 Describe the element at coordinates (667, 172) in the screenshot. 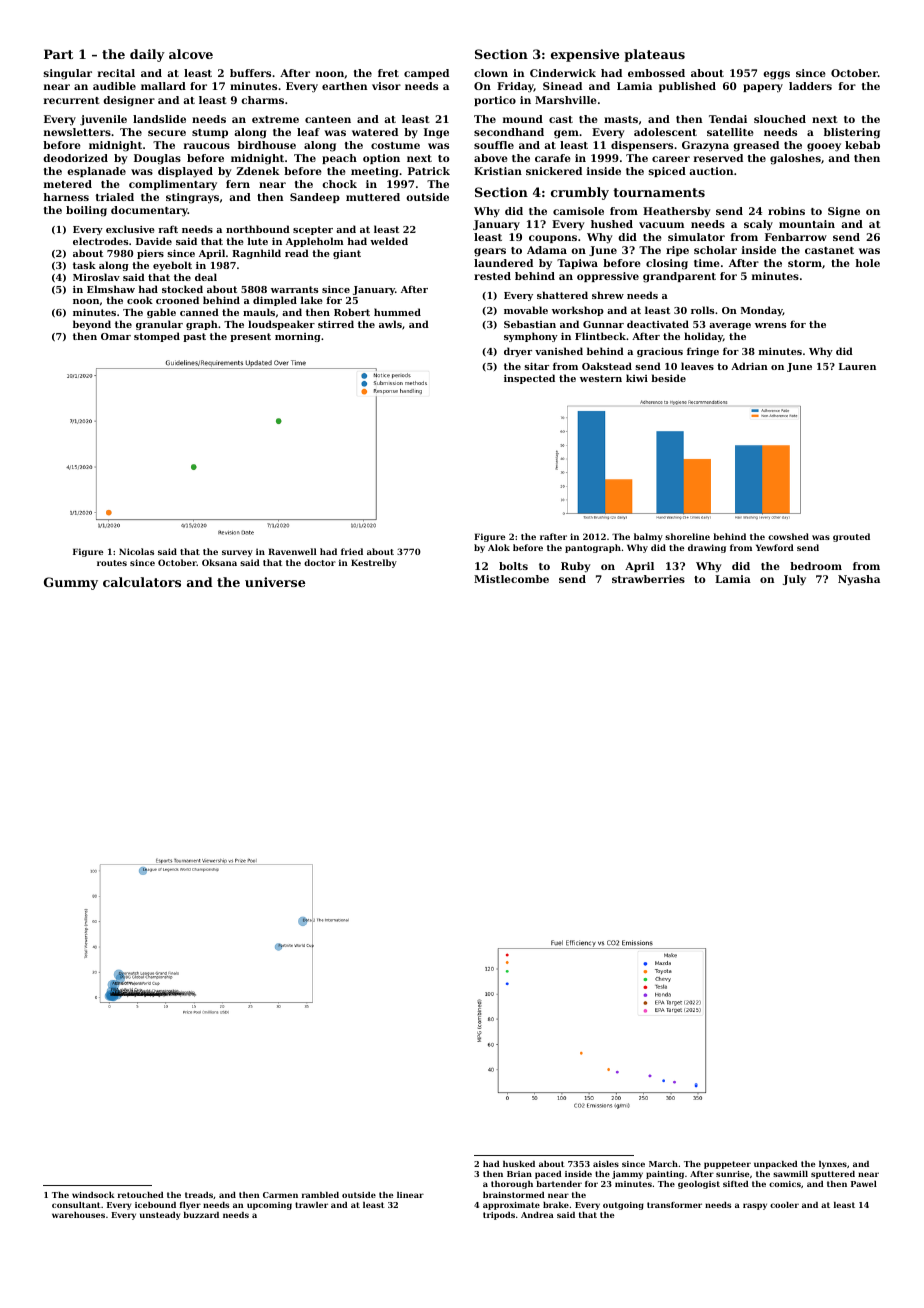

I see `spiced` at that location.
